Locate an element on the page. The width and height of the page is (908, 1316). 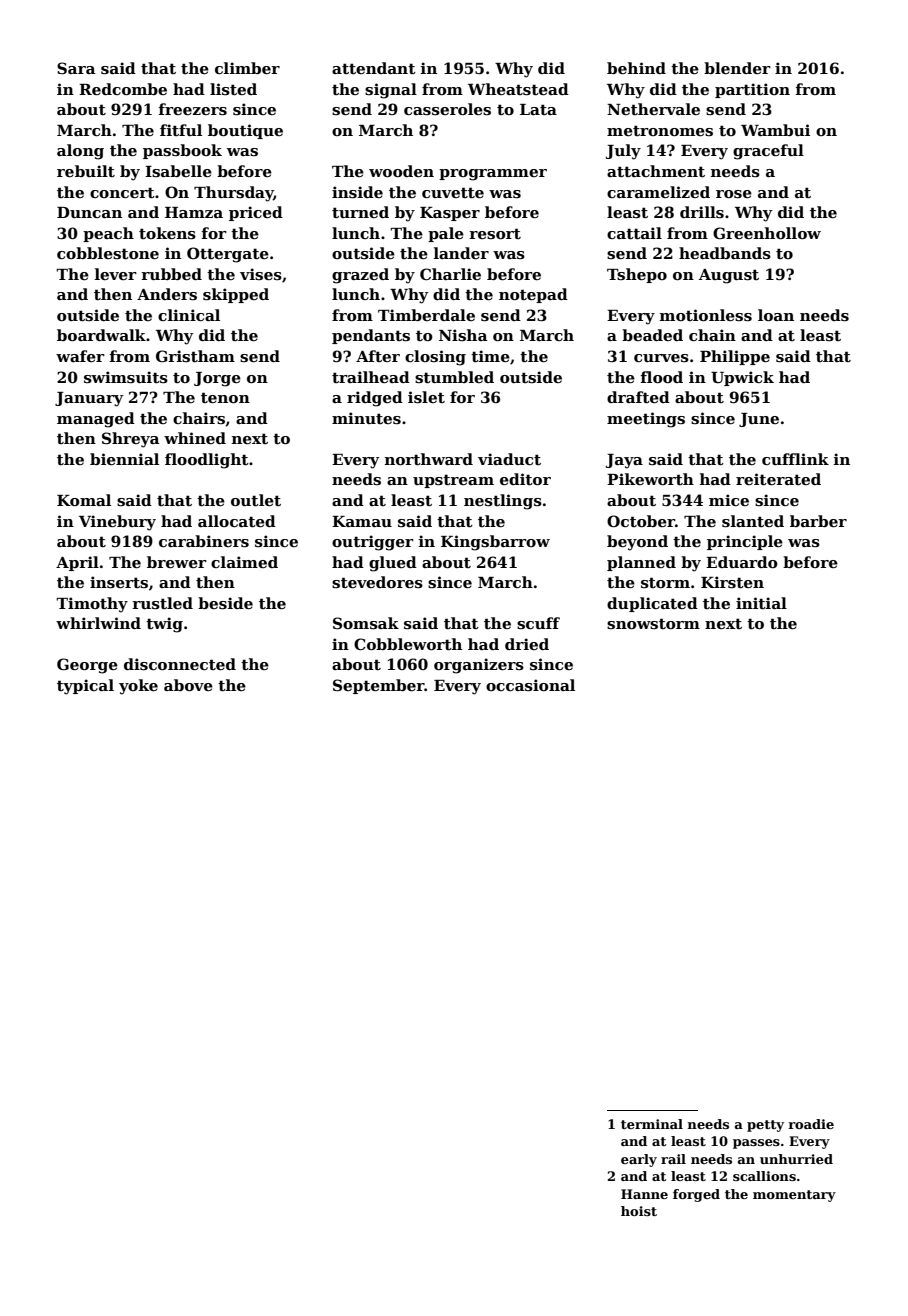
Greenhollow is located at coordinates (767, 233).
